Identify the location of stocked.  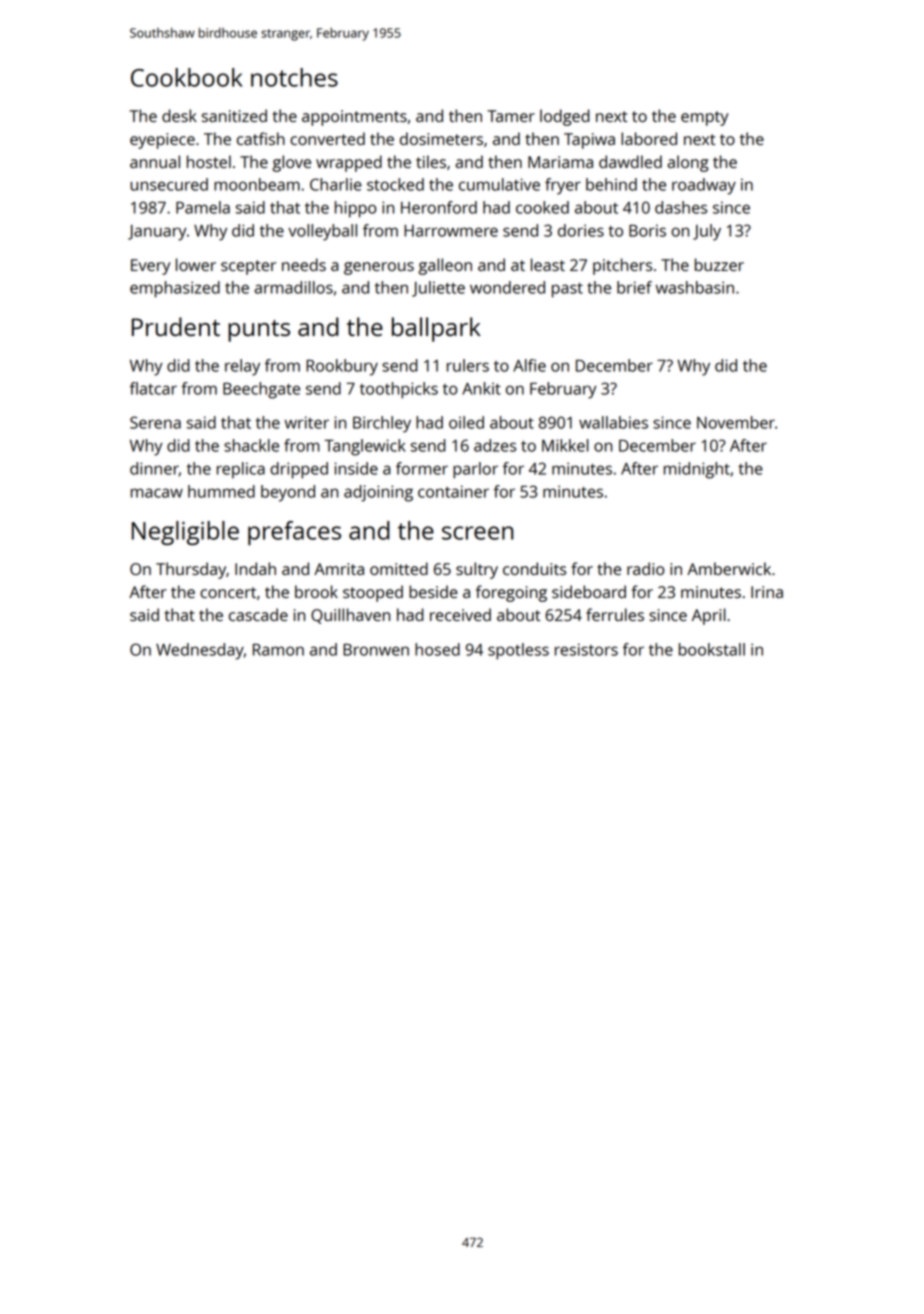
(395, 184).
